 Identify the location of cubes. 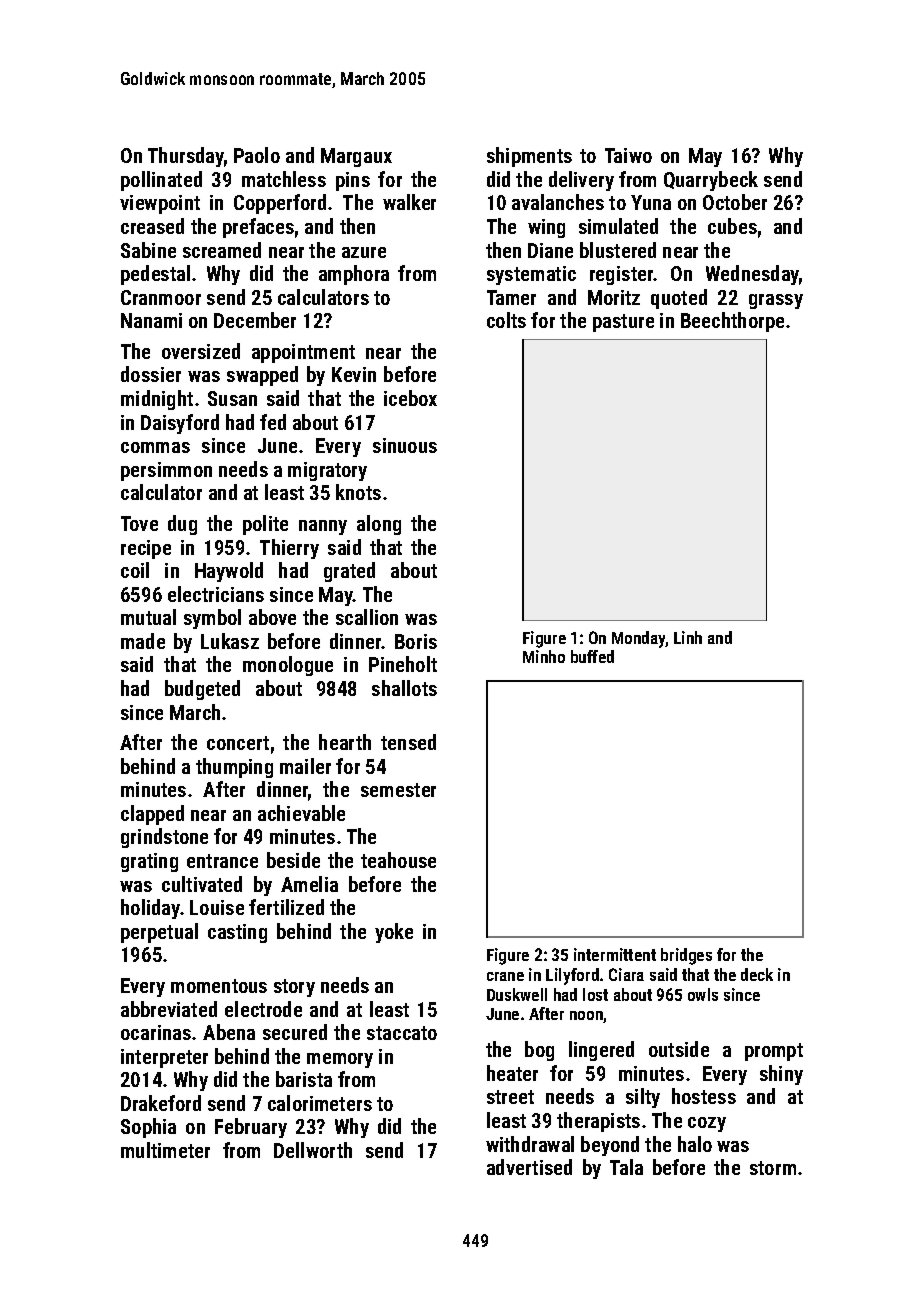
(732, 226).
